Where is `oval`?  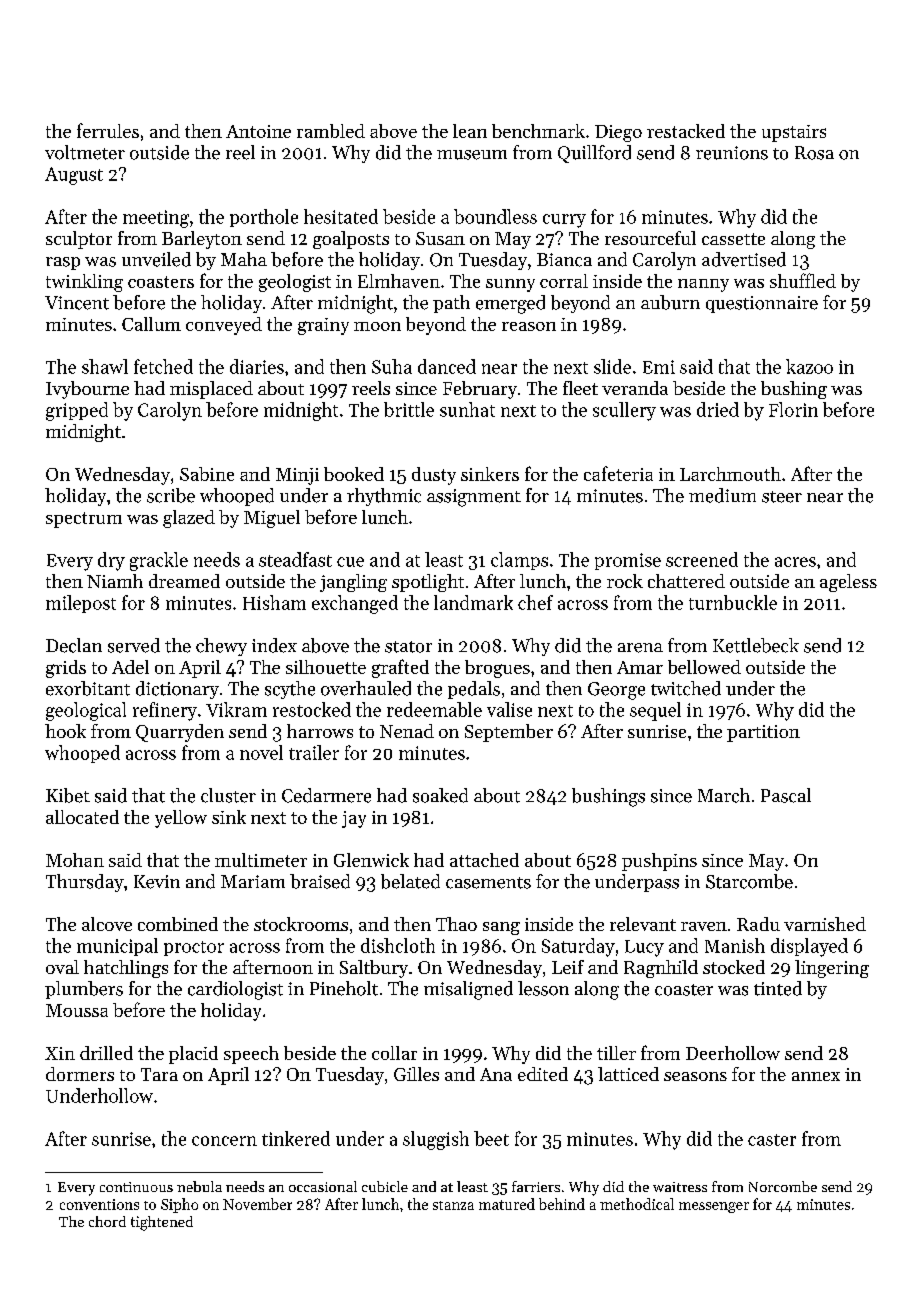 oval is located at coordinates (62, 967).
